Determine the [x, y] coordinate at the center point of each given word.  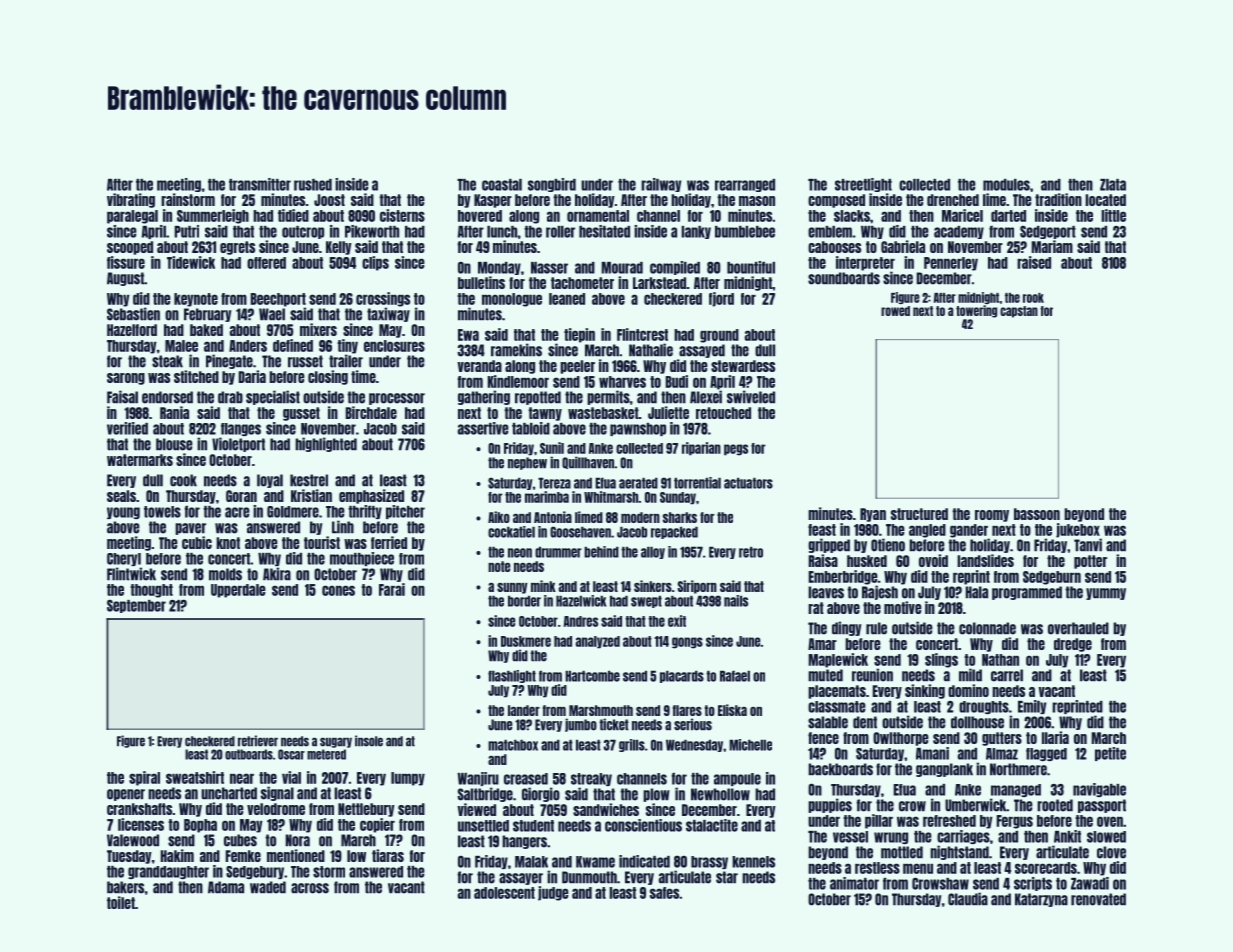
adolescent [504, 893]
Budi [677, 381]
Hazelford [132, 330]
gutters [1002, 739]
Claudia [968, 899]
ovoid [933, 560]
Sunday [678, 498]
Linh [343, 527]
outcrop [303, 232]
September [136, 606]
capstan [1019, 312]
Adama [226, 887]
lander [524, 710]
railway [661, 185]
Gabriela [903, 246]
